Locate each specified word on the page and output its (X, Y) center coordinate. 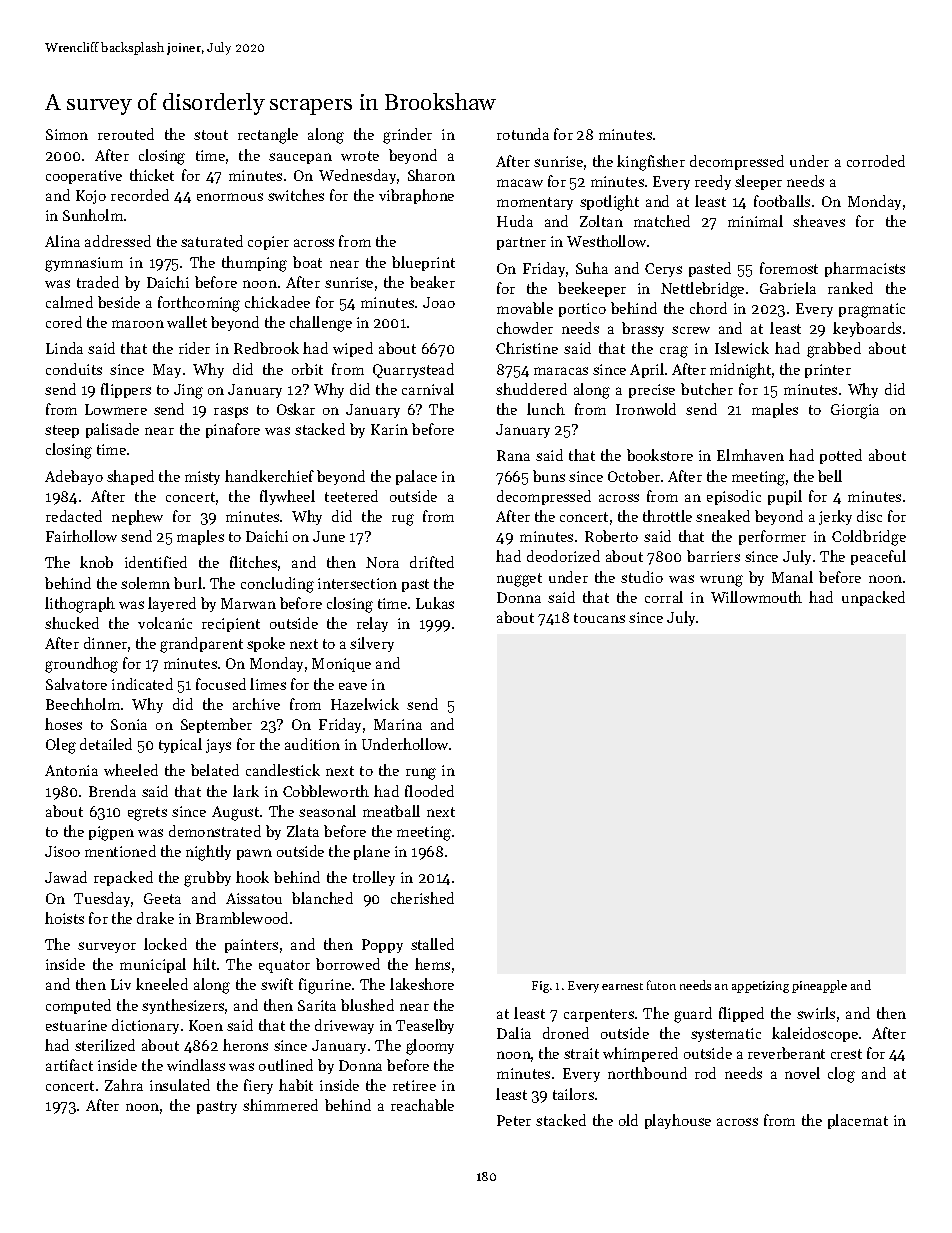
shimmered (280, 1105)
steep (62, 431)
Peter (514, 1120)
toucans (599, 618)
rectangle (268, 136)
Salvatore (76, 684)
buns (549, 476)
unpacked (873, 598)
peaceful (878, 557)
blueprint (423, 263)
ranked (850, 288)
